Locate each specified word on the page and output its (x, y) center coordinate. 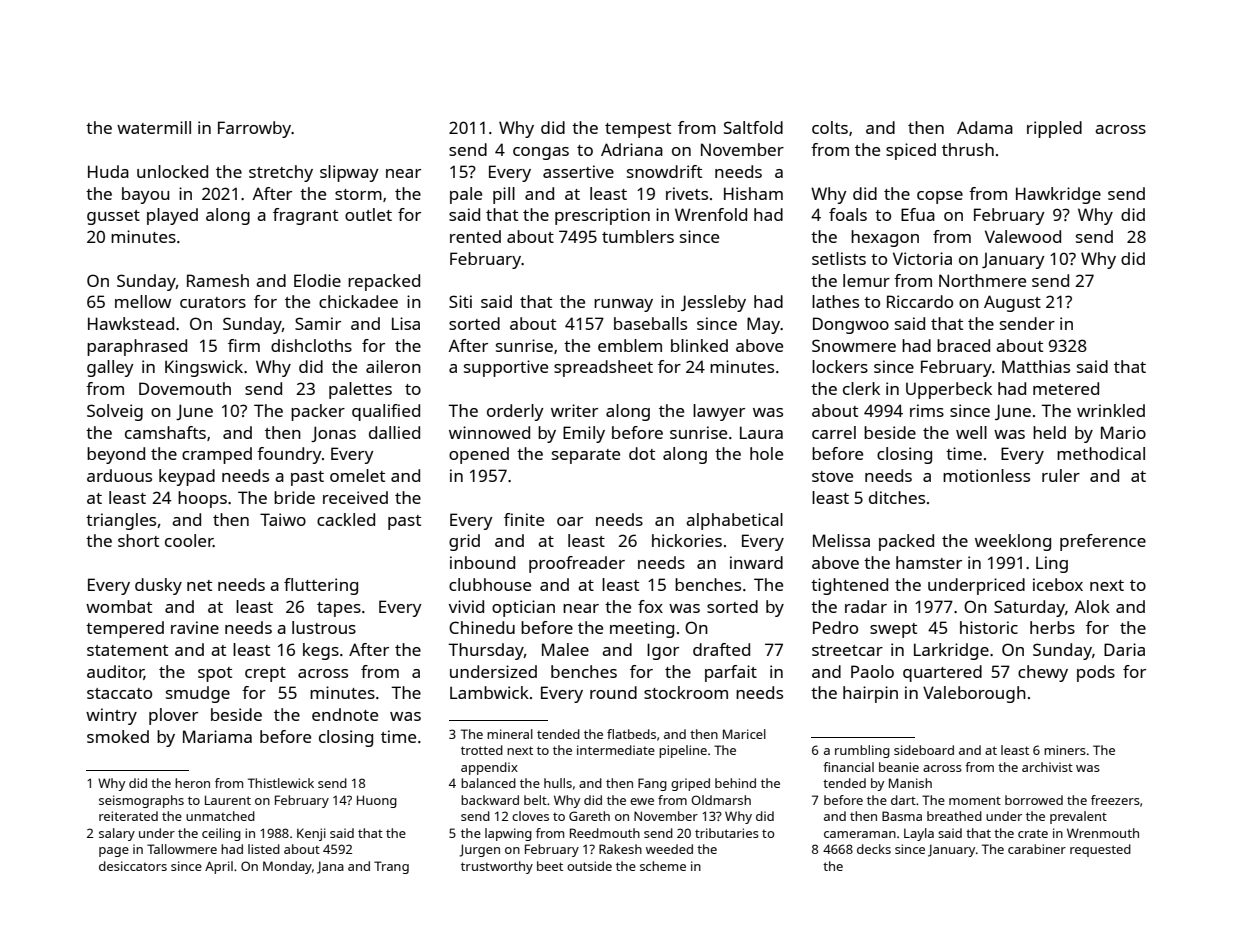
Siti (460, 301)
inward (756, 562)
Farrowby (255, 129)
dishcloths (311, 345)
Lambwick (489, 692)
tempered (125, 629)
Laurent (228, 800)
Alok (1092, 606)
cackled (346, 519)
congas (541, 153)
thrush (968, 149)
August (1012, 303)
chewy (1043, 673)
